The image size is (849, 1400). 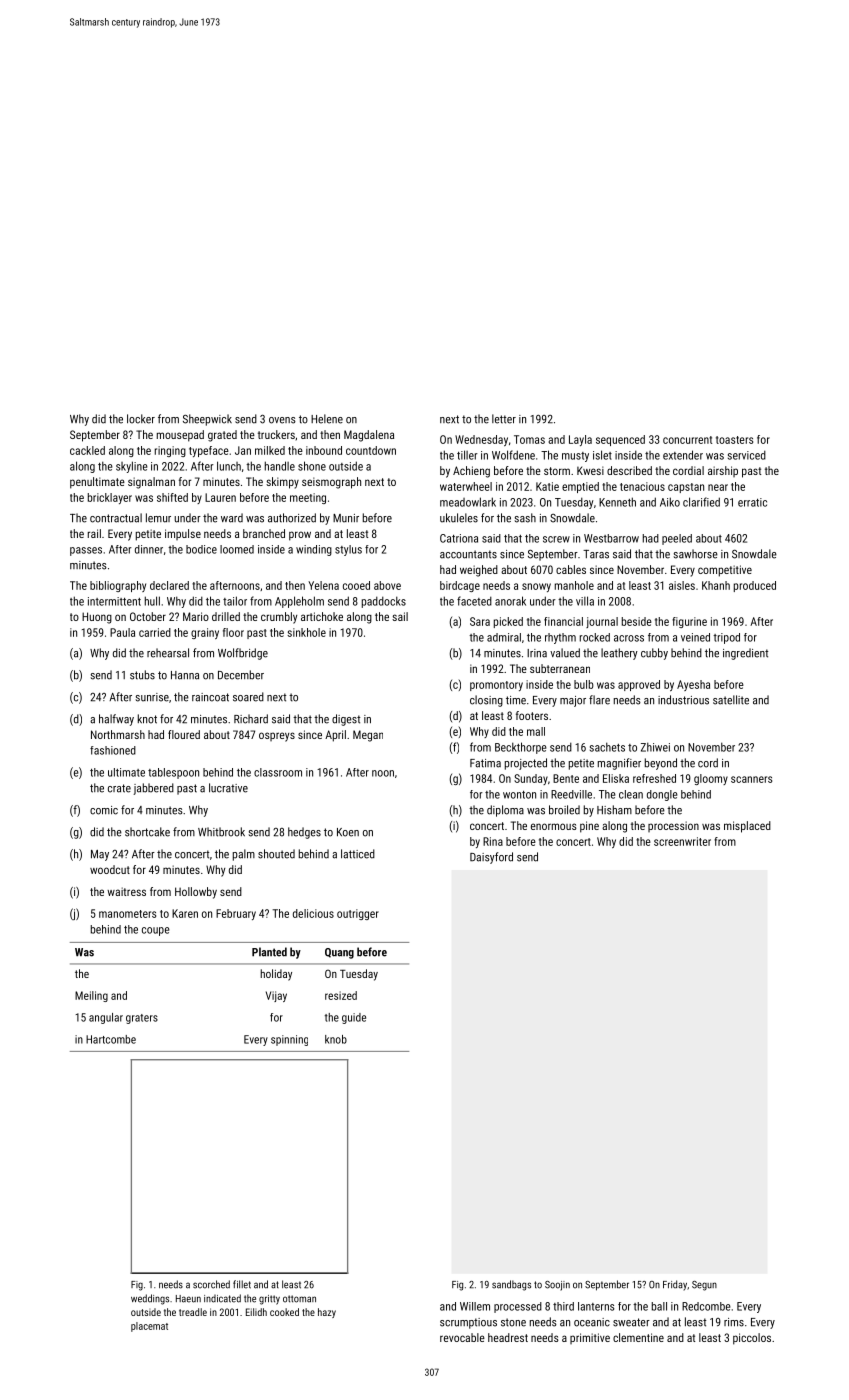 What do you see at coordinates (687, 440) in the document?
I see `concurrent` at bounding box center [687, 440].
